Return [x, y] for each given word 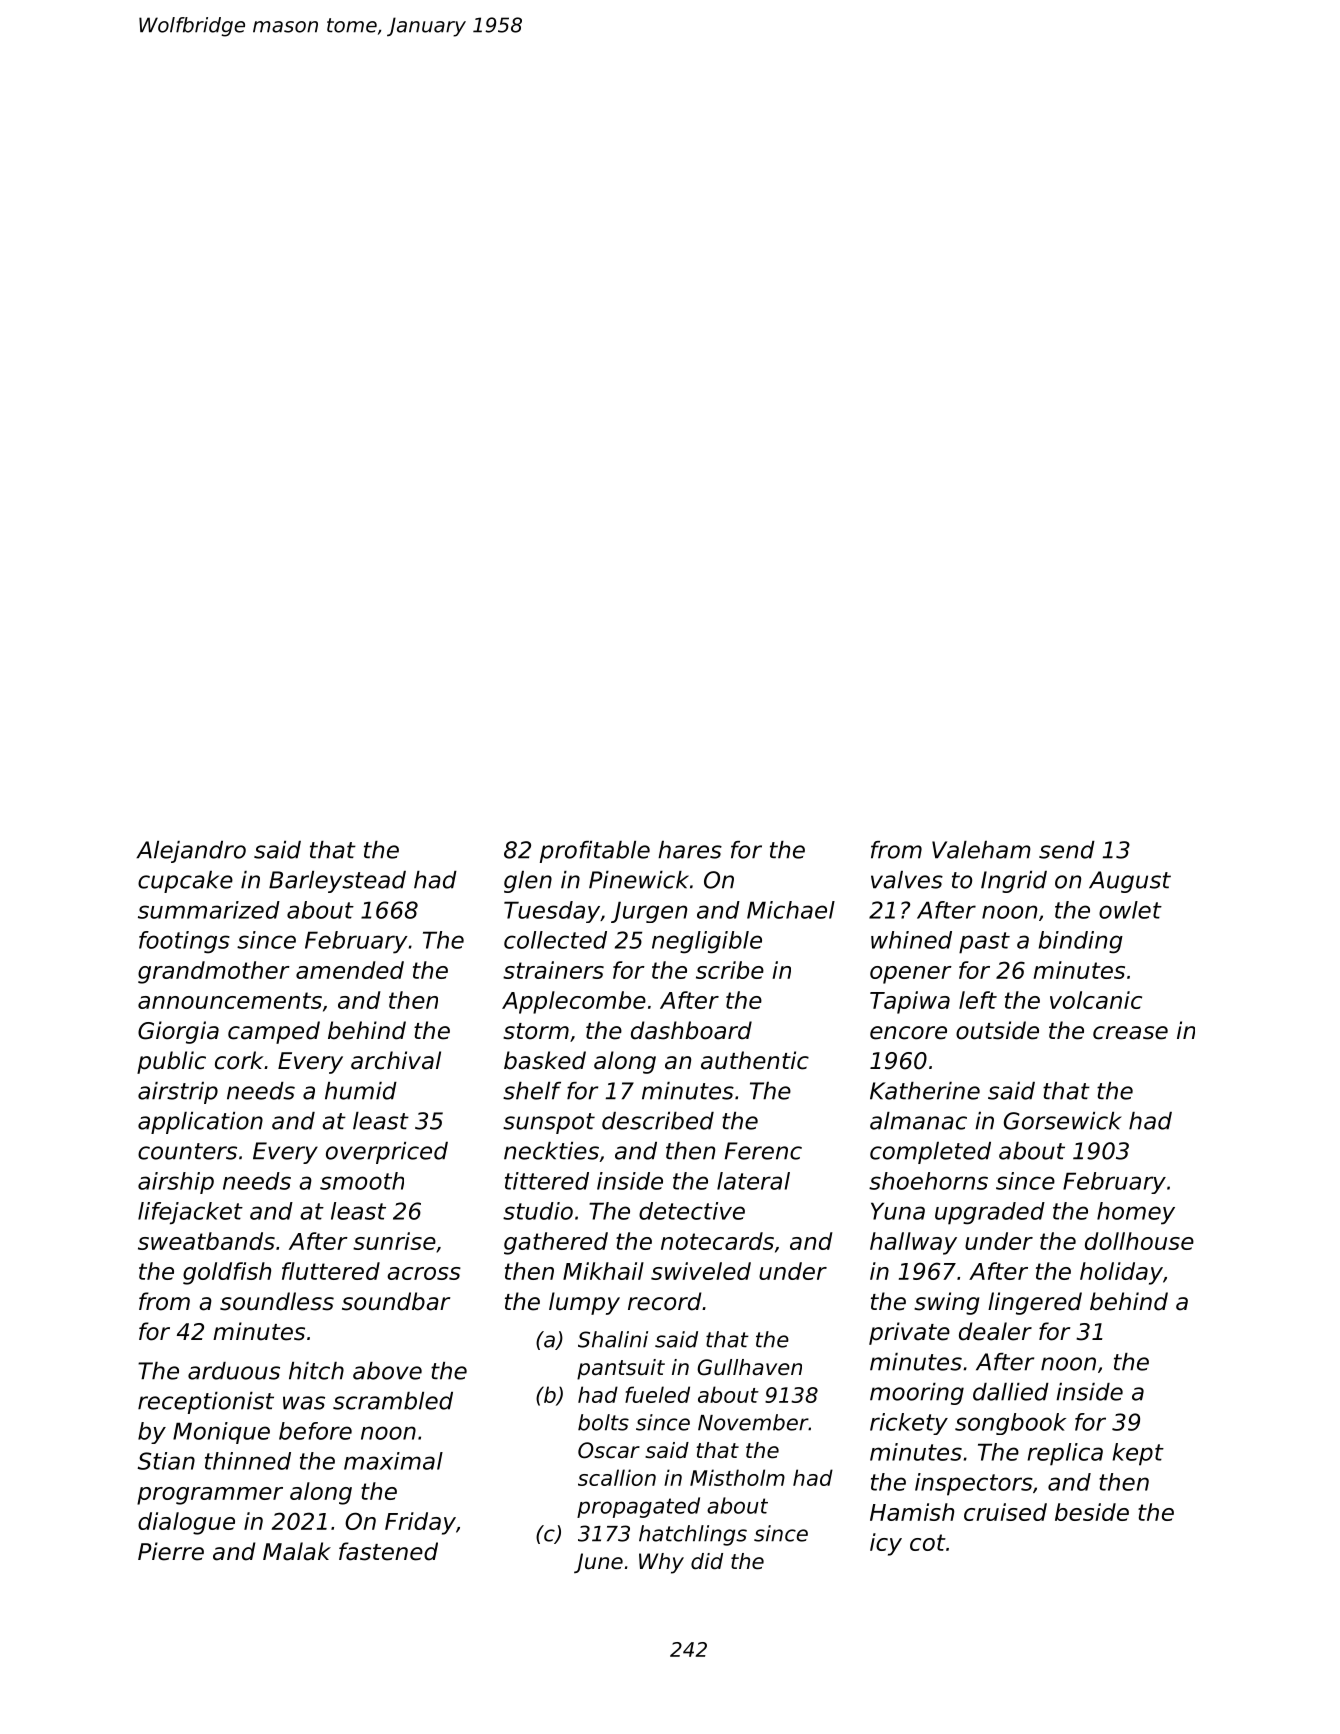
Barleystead [337, 882]
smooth [362, 1181]
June [598, 1563]
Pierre [171, 1551]
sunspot [549, 1123]
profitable [595, 852]
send [1067, 850]
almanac [918, 1121]
